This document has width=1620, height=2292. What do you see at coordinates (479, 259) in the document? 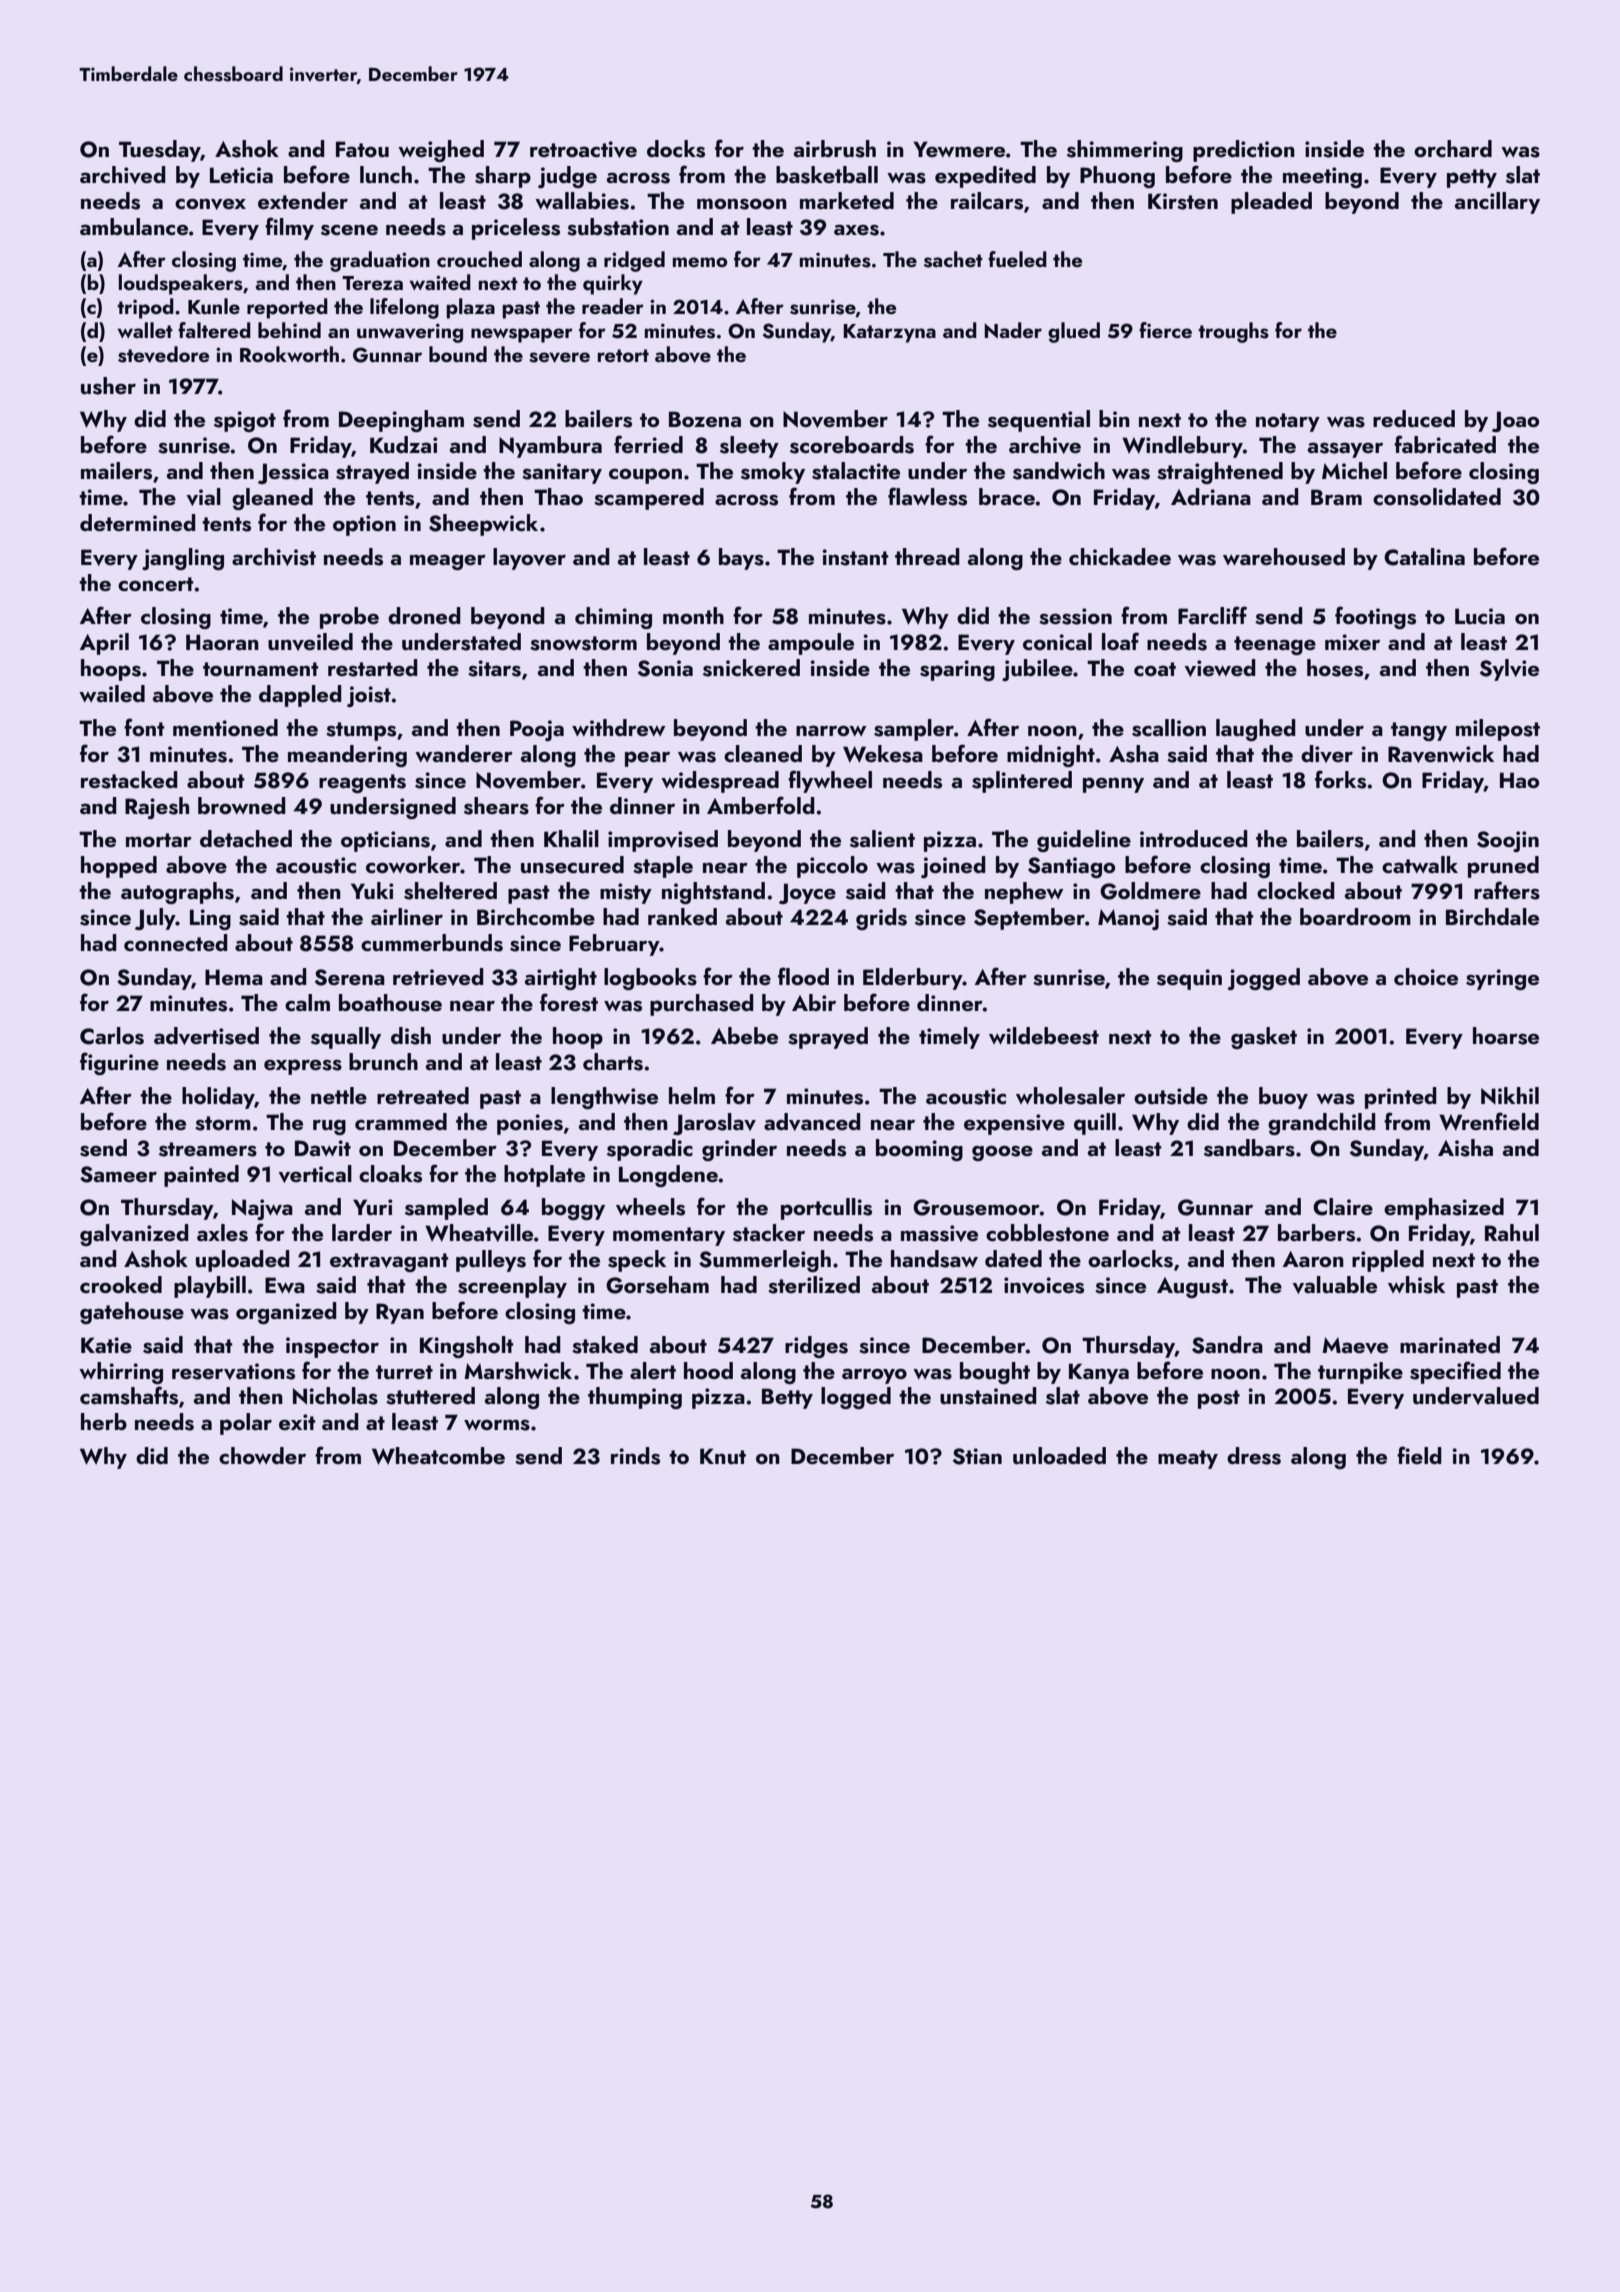
I see `crouched` at bounding box center [479, 259].
